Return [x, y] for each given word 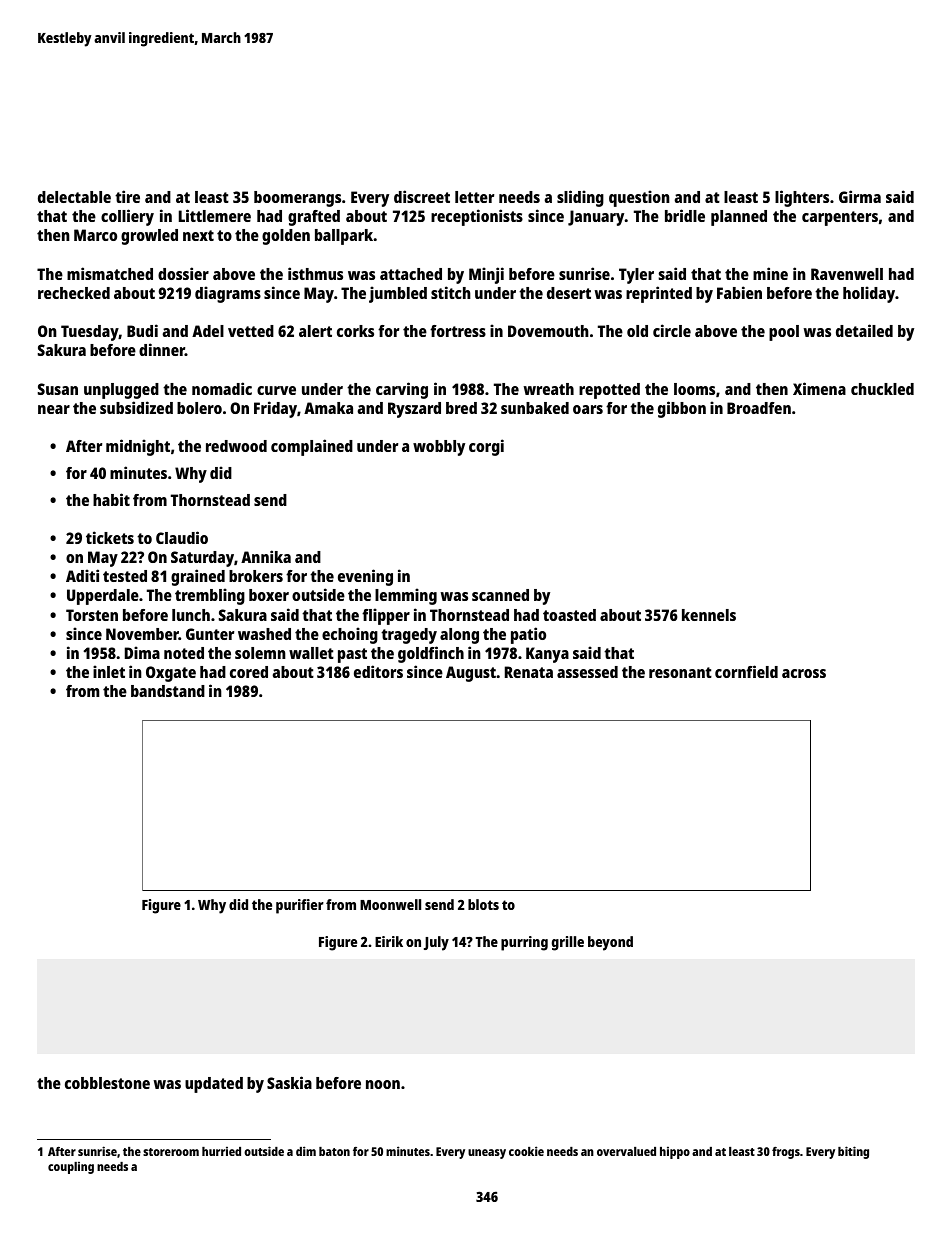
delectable [74, 197]
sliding [580, 198]
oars [588, 409]
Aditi [82, 575]
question [639, 198]
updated [214, 1085]
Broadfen [759, 408]
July [436, 943]
